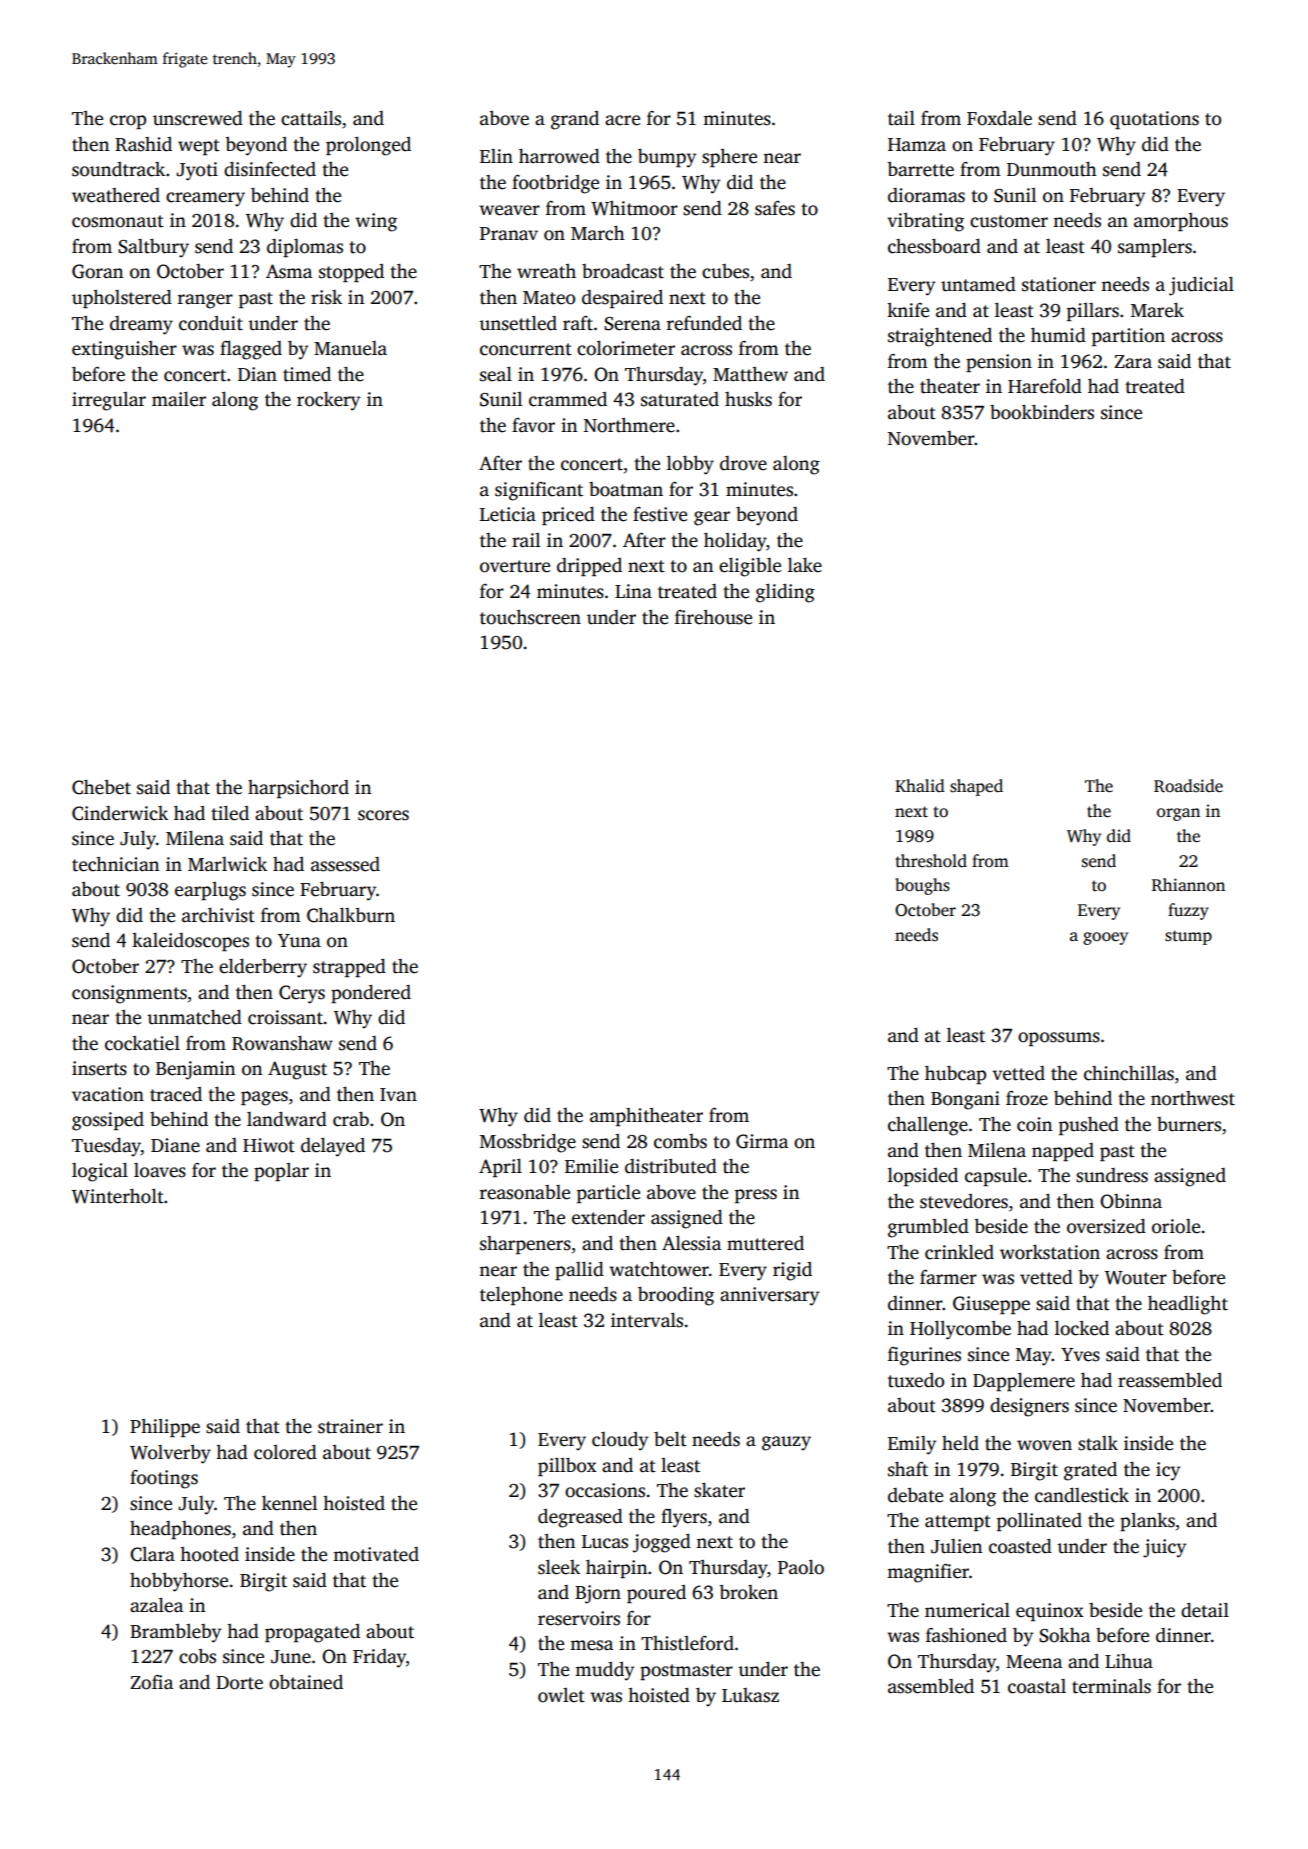 The width and height of the image is (1308, 1849). I want to click on oriole, so click(1176, 1226).
